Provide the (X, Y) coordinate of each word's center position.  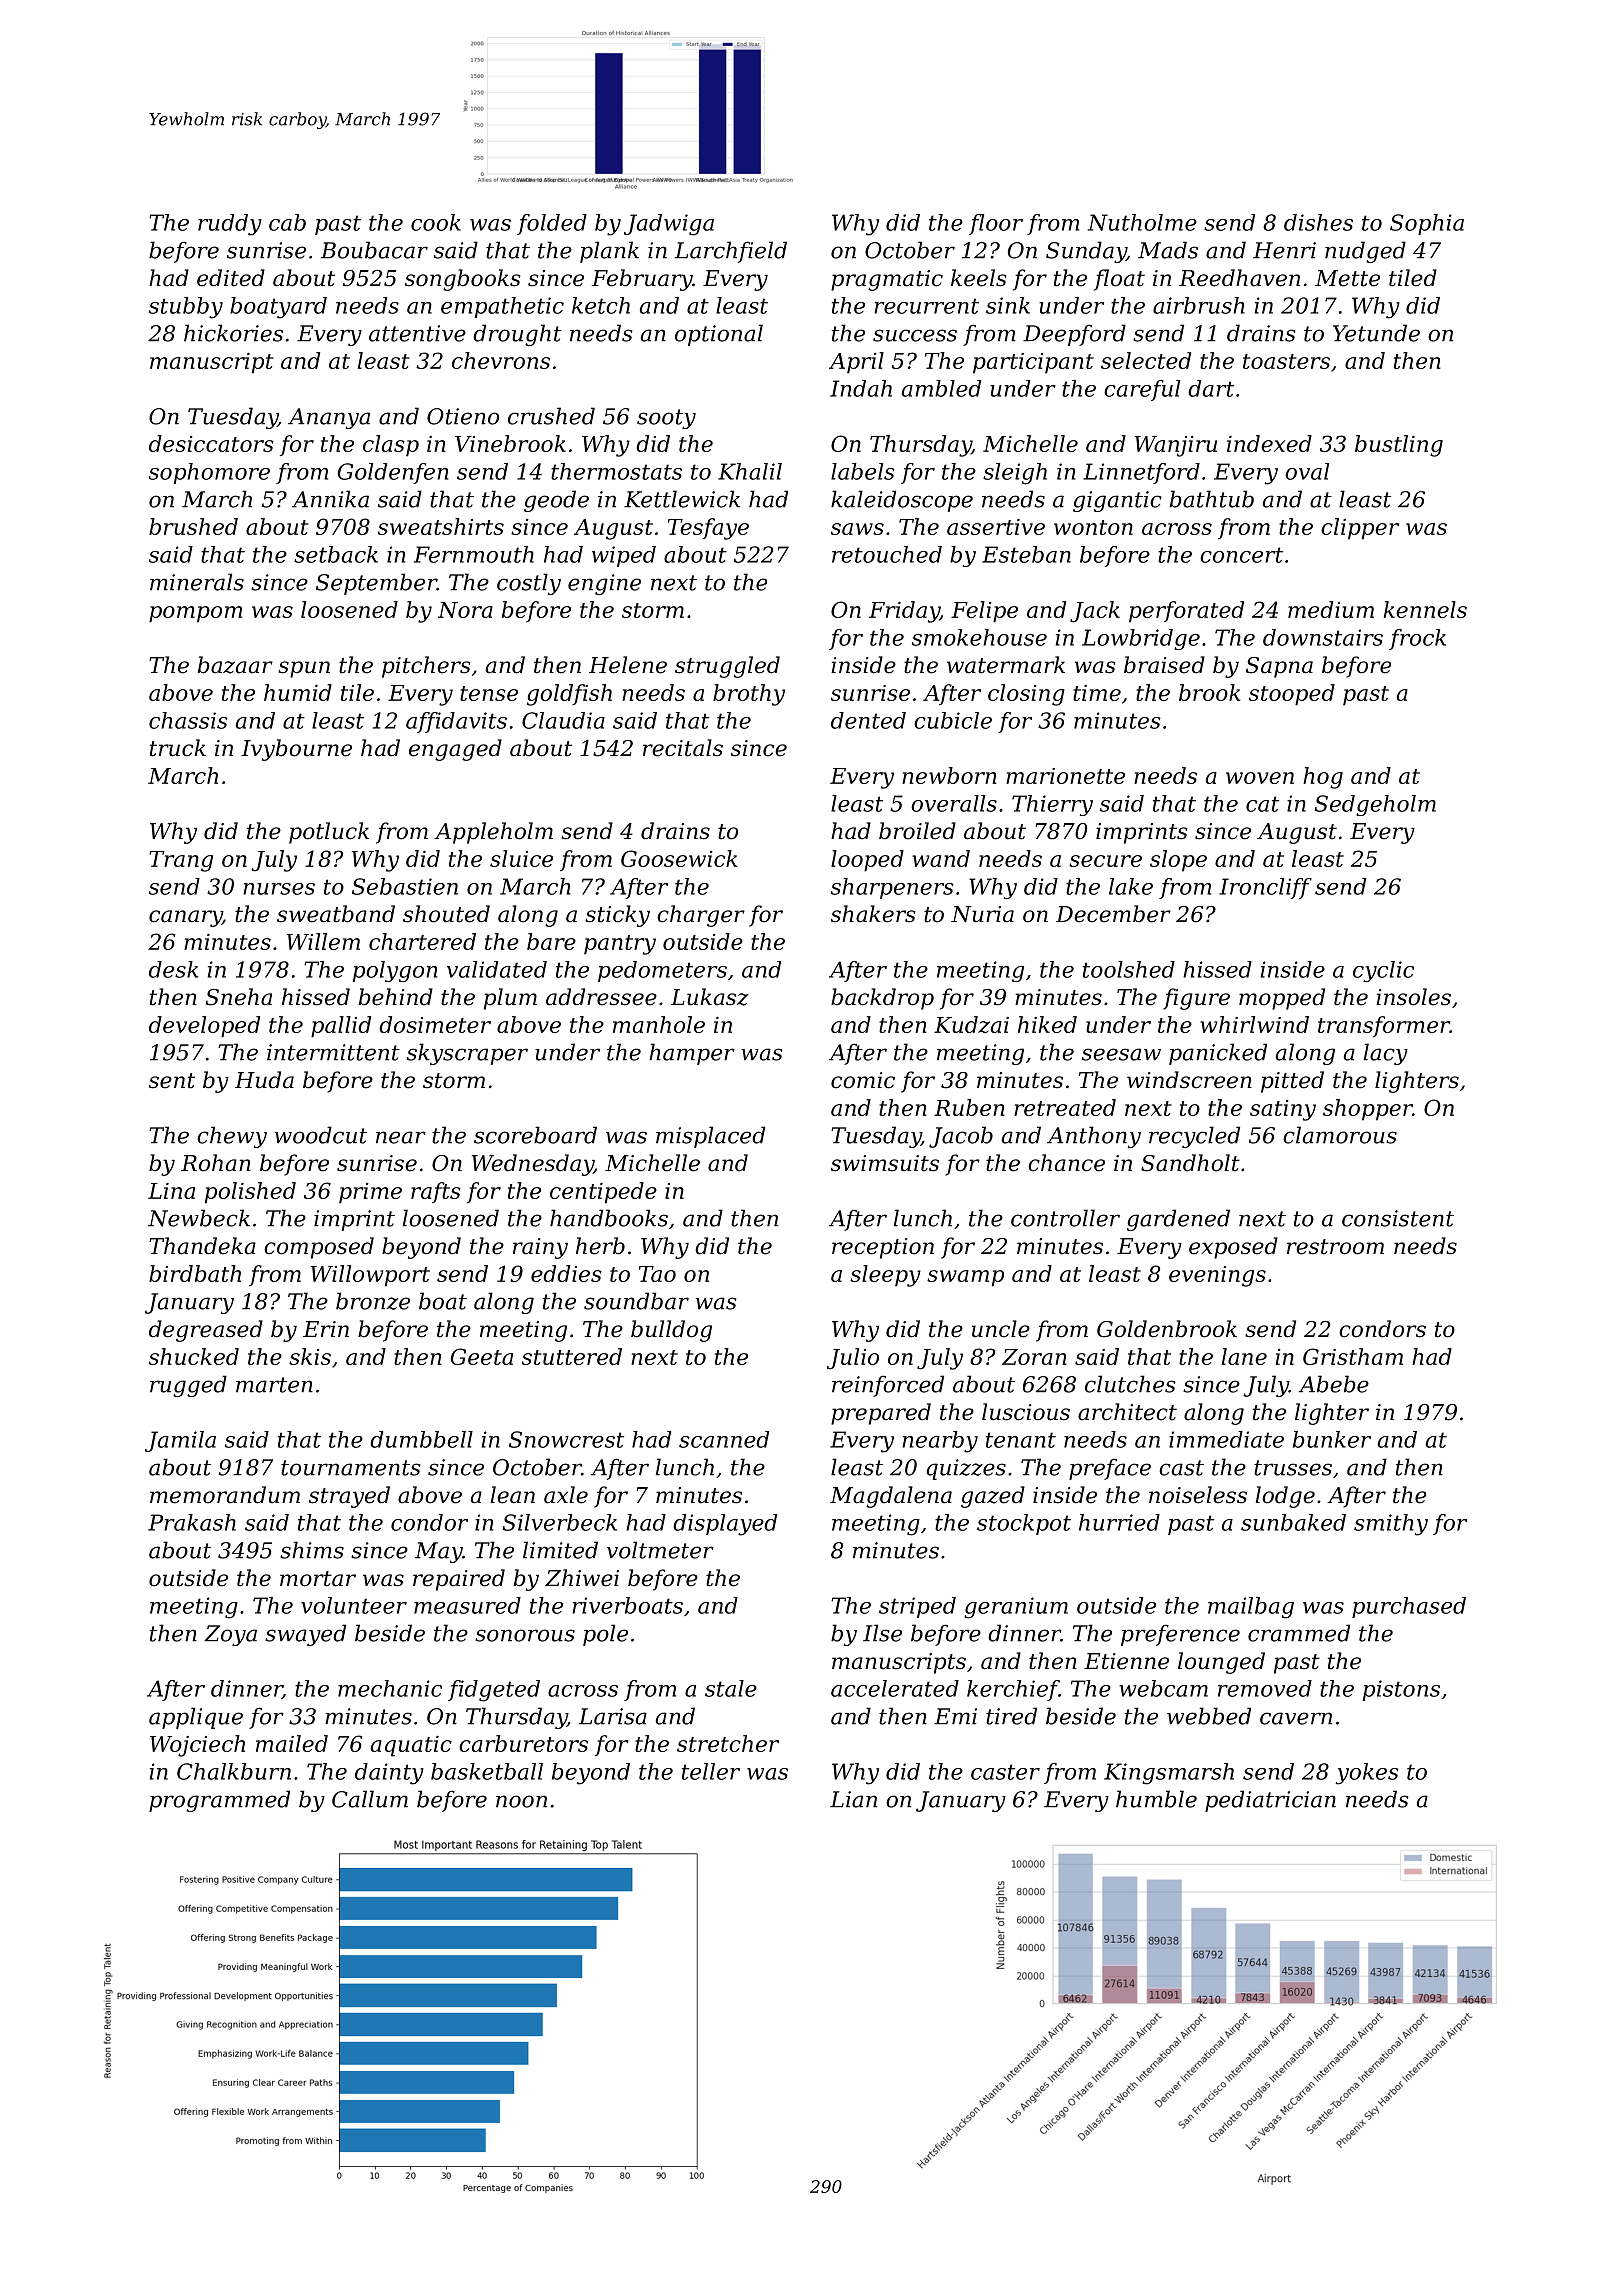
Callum (370, 1799)
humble (1156, 1799)
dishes (1318, 222)
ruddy (230, 225)
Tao (657, 1274)
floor (996, 224)
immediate (1226, 1439)
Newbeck (199, 1218)
